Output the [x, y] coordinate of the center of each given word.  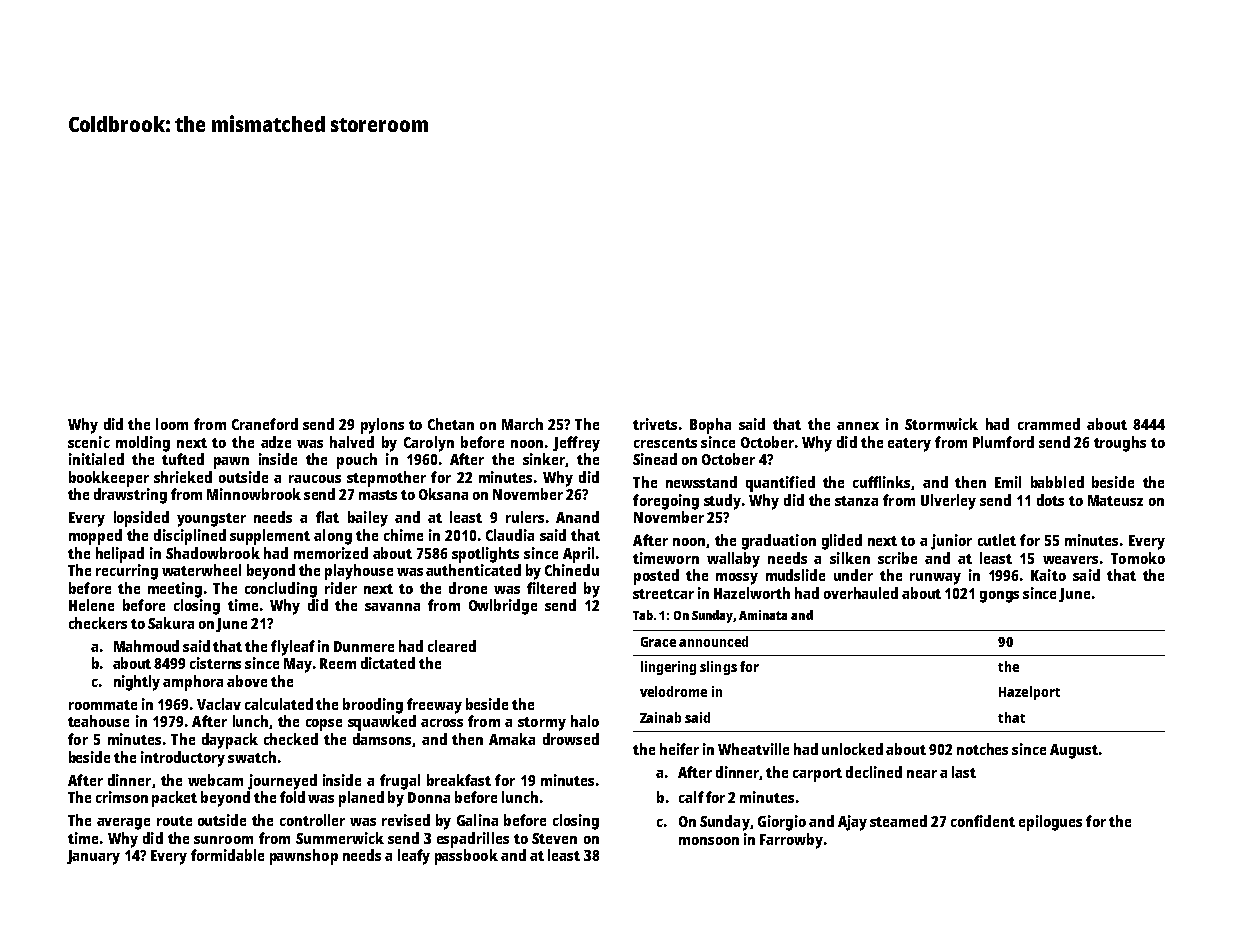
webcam [215, 780]
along [333, 537]
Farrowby [791, 841]
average [123, 824]
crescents [665, 443]
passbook [466, 857]
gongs [999, 597]
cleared [452, 646]
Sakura [171, 623]
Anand [577, 517]
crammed [1049, 424]
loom [172, 424]
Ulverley [948, 502]
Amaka [512, 739]
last [964, 772]
